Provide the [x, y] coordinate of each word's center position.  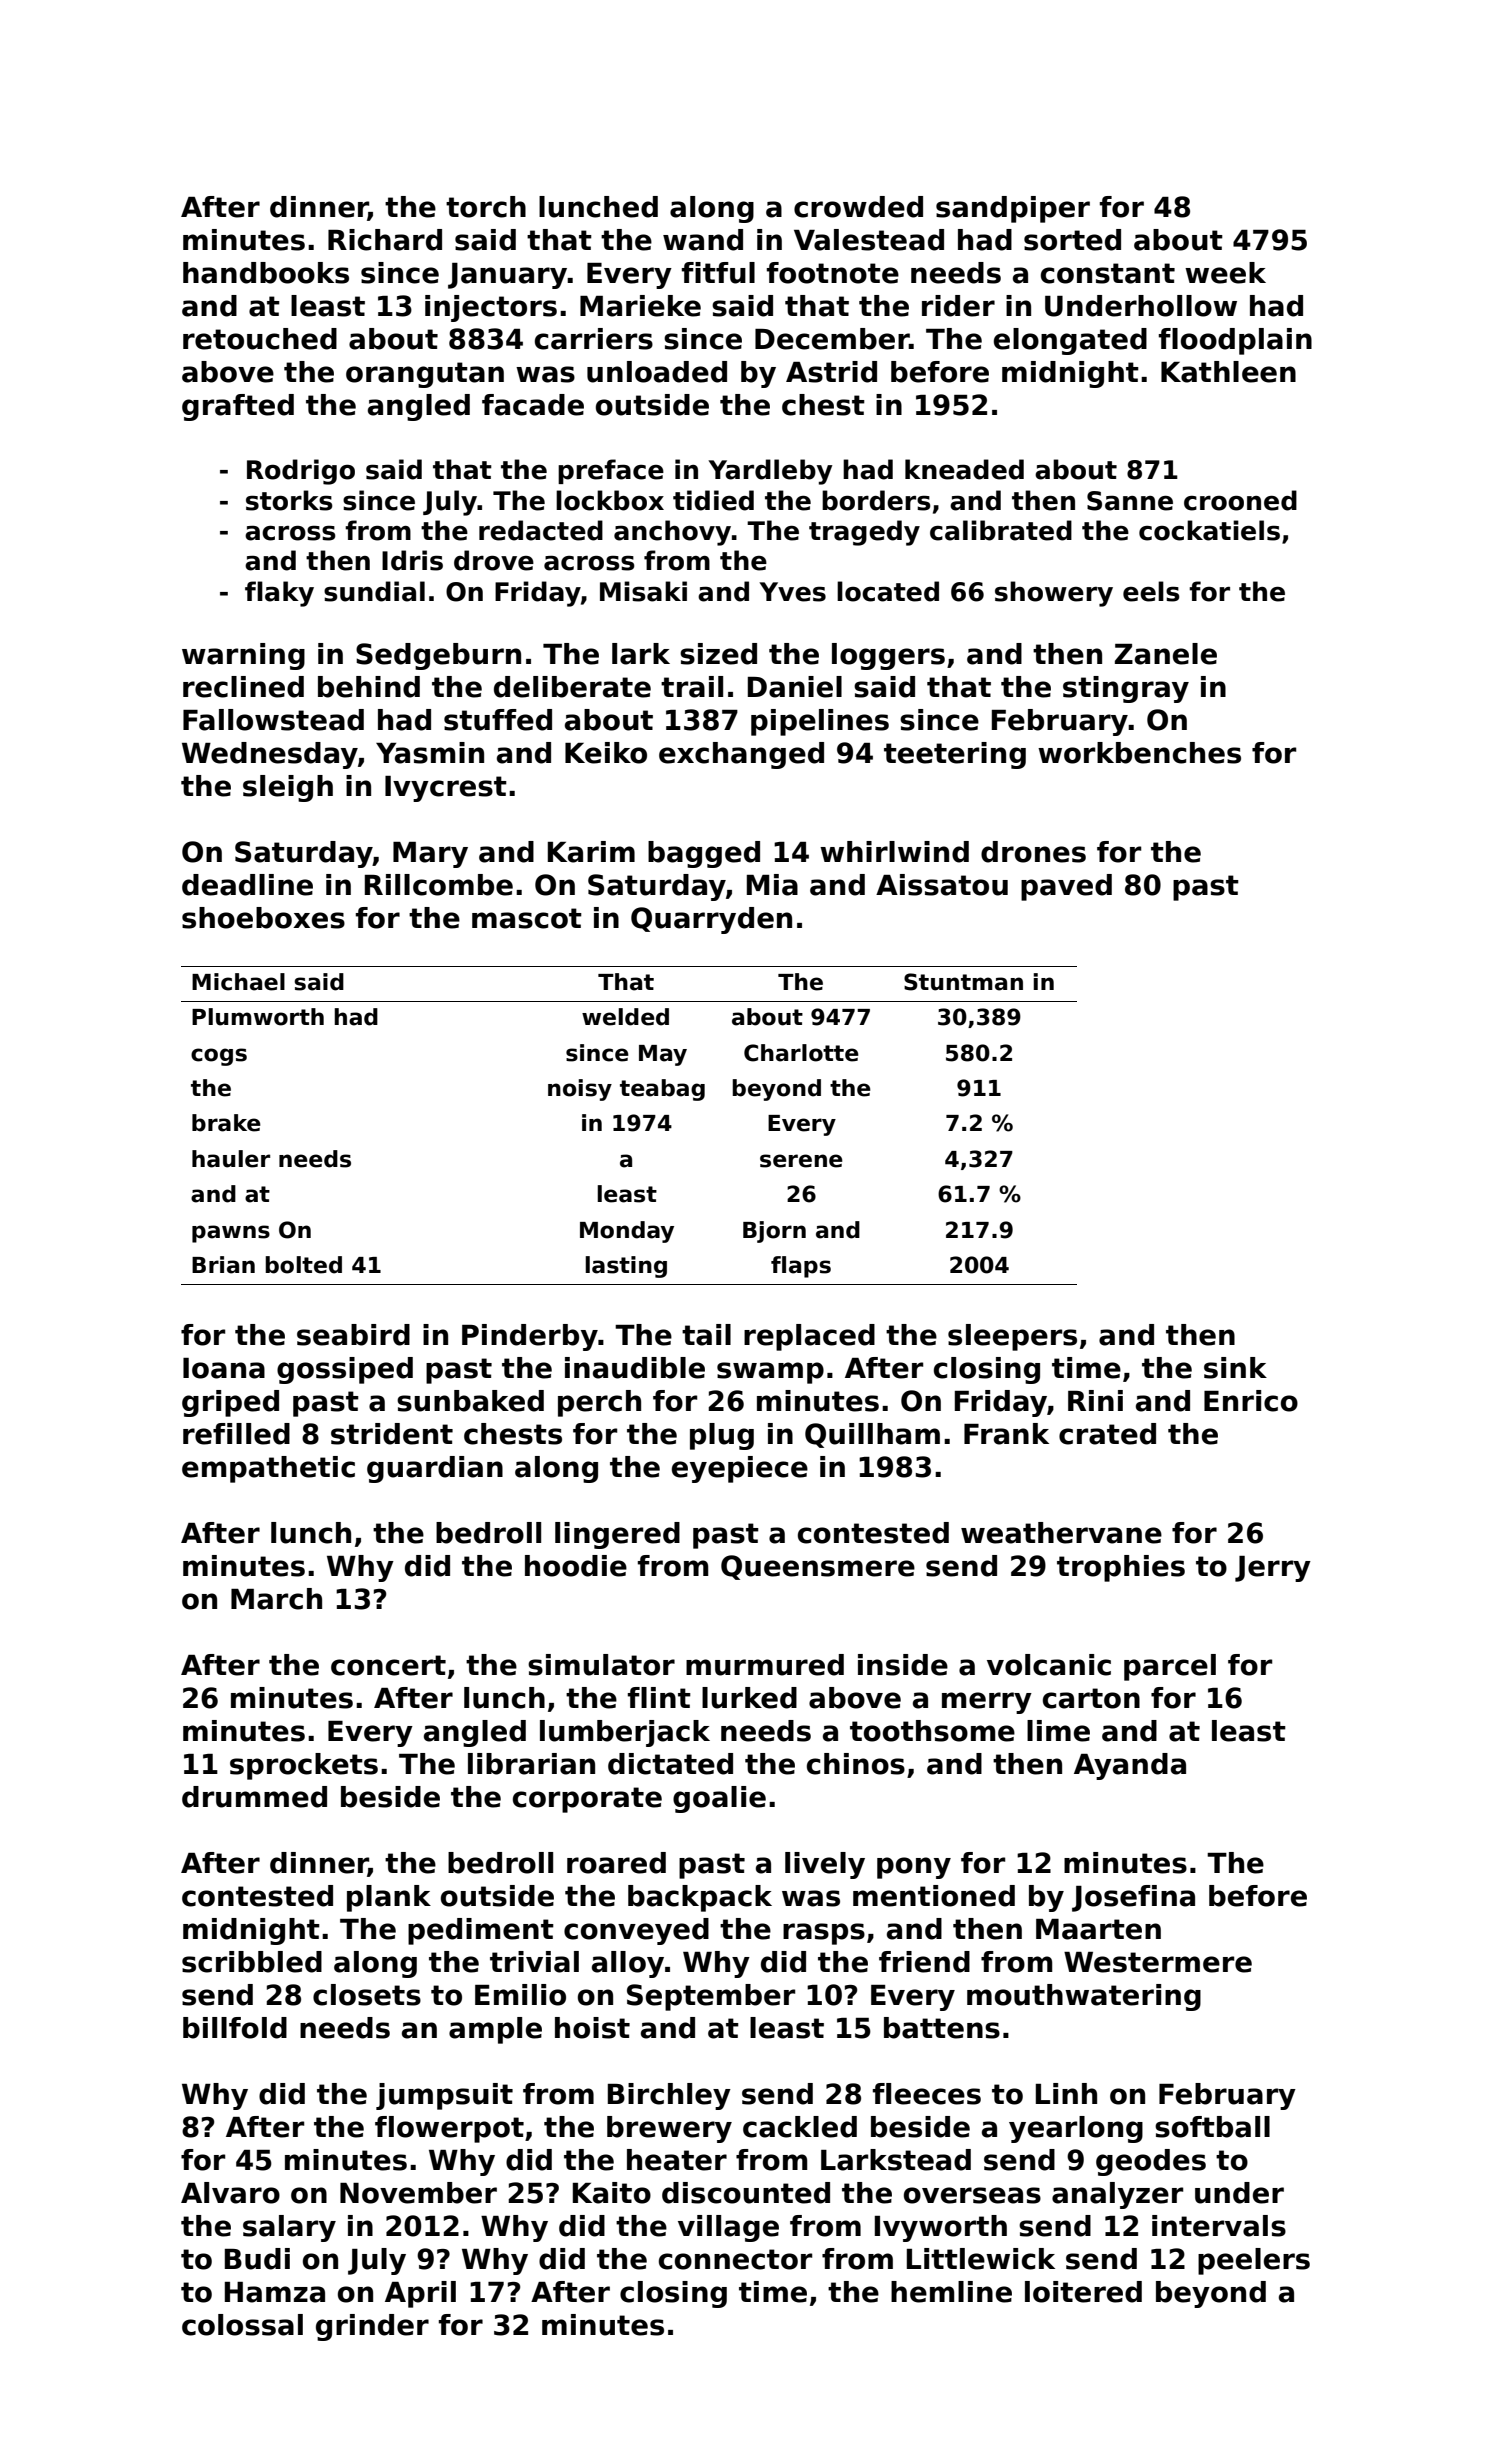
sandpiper [1013, 209]
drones [1033, 852]
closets [367, 1995]
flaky [279, 594]
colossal [242, 2325]
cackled [800, 2127]
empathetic [268, 1469]
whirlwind [894, 852]
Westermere [1158, 1962]
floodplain [1235, 341]
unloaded [657, 372]
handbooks [266, 273]
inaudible [635, 1368]
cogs [219, 1057]
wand [703, 240]
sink [1235, 1368]
